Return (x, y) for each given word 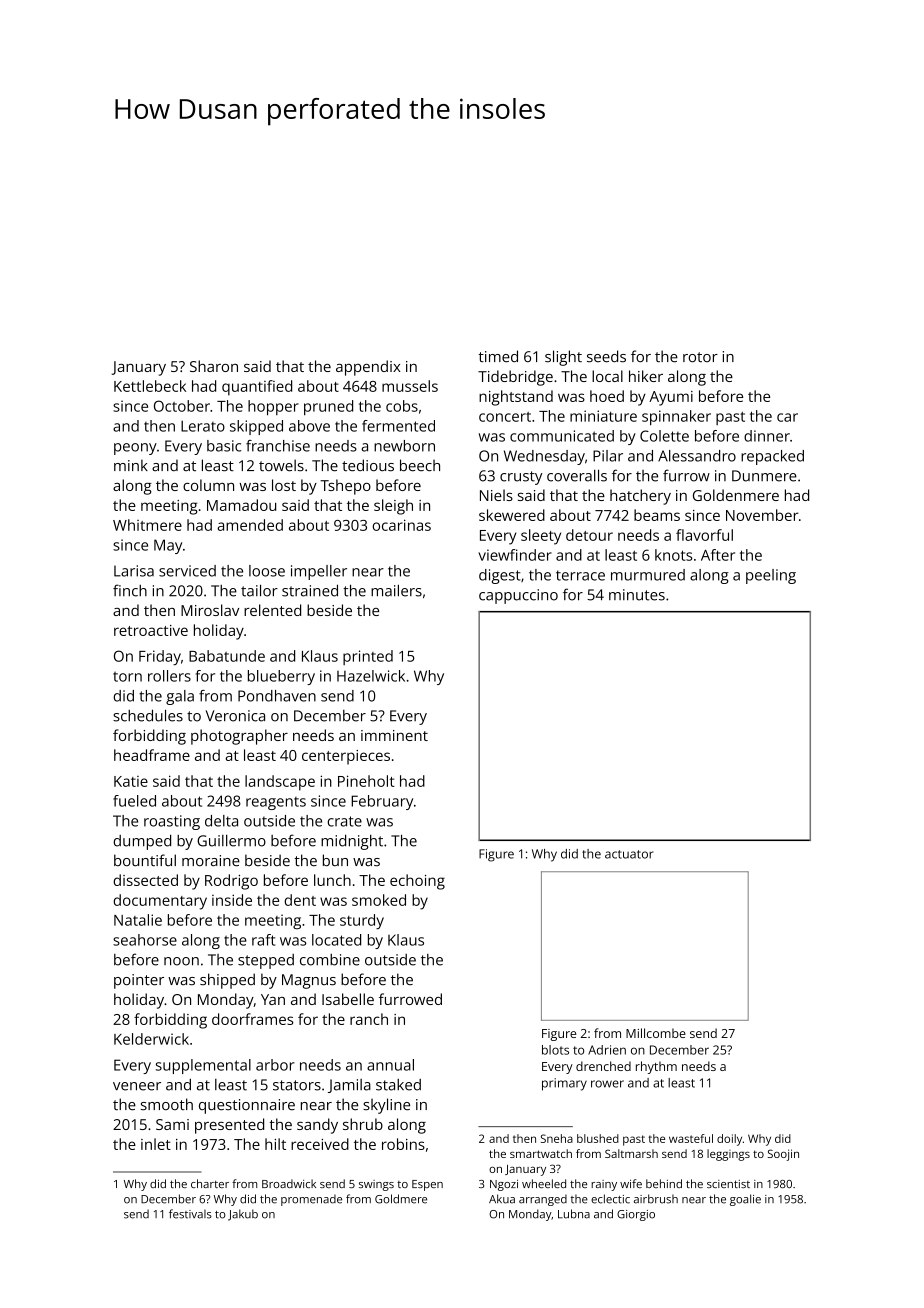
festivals (190, 1214)
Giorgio (636, 1215)
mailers (396, 590)
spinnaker (676, 417)
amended (250, 525)
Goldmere (401, 1199)
